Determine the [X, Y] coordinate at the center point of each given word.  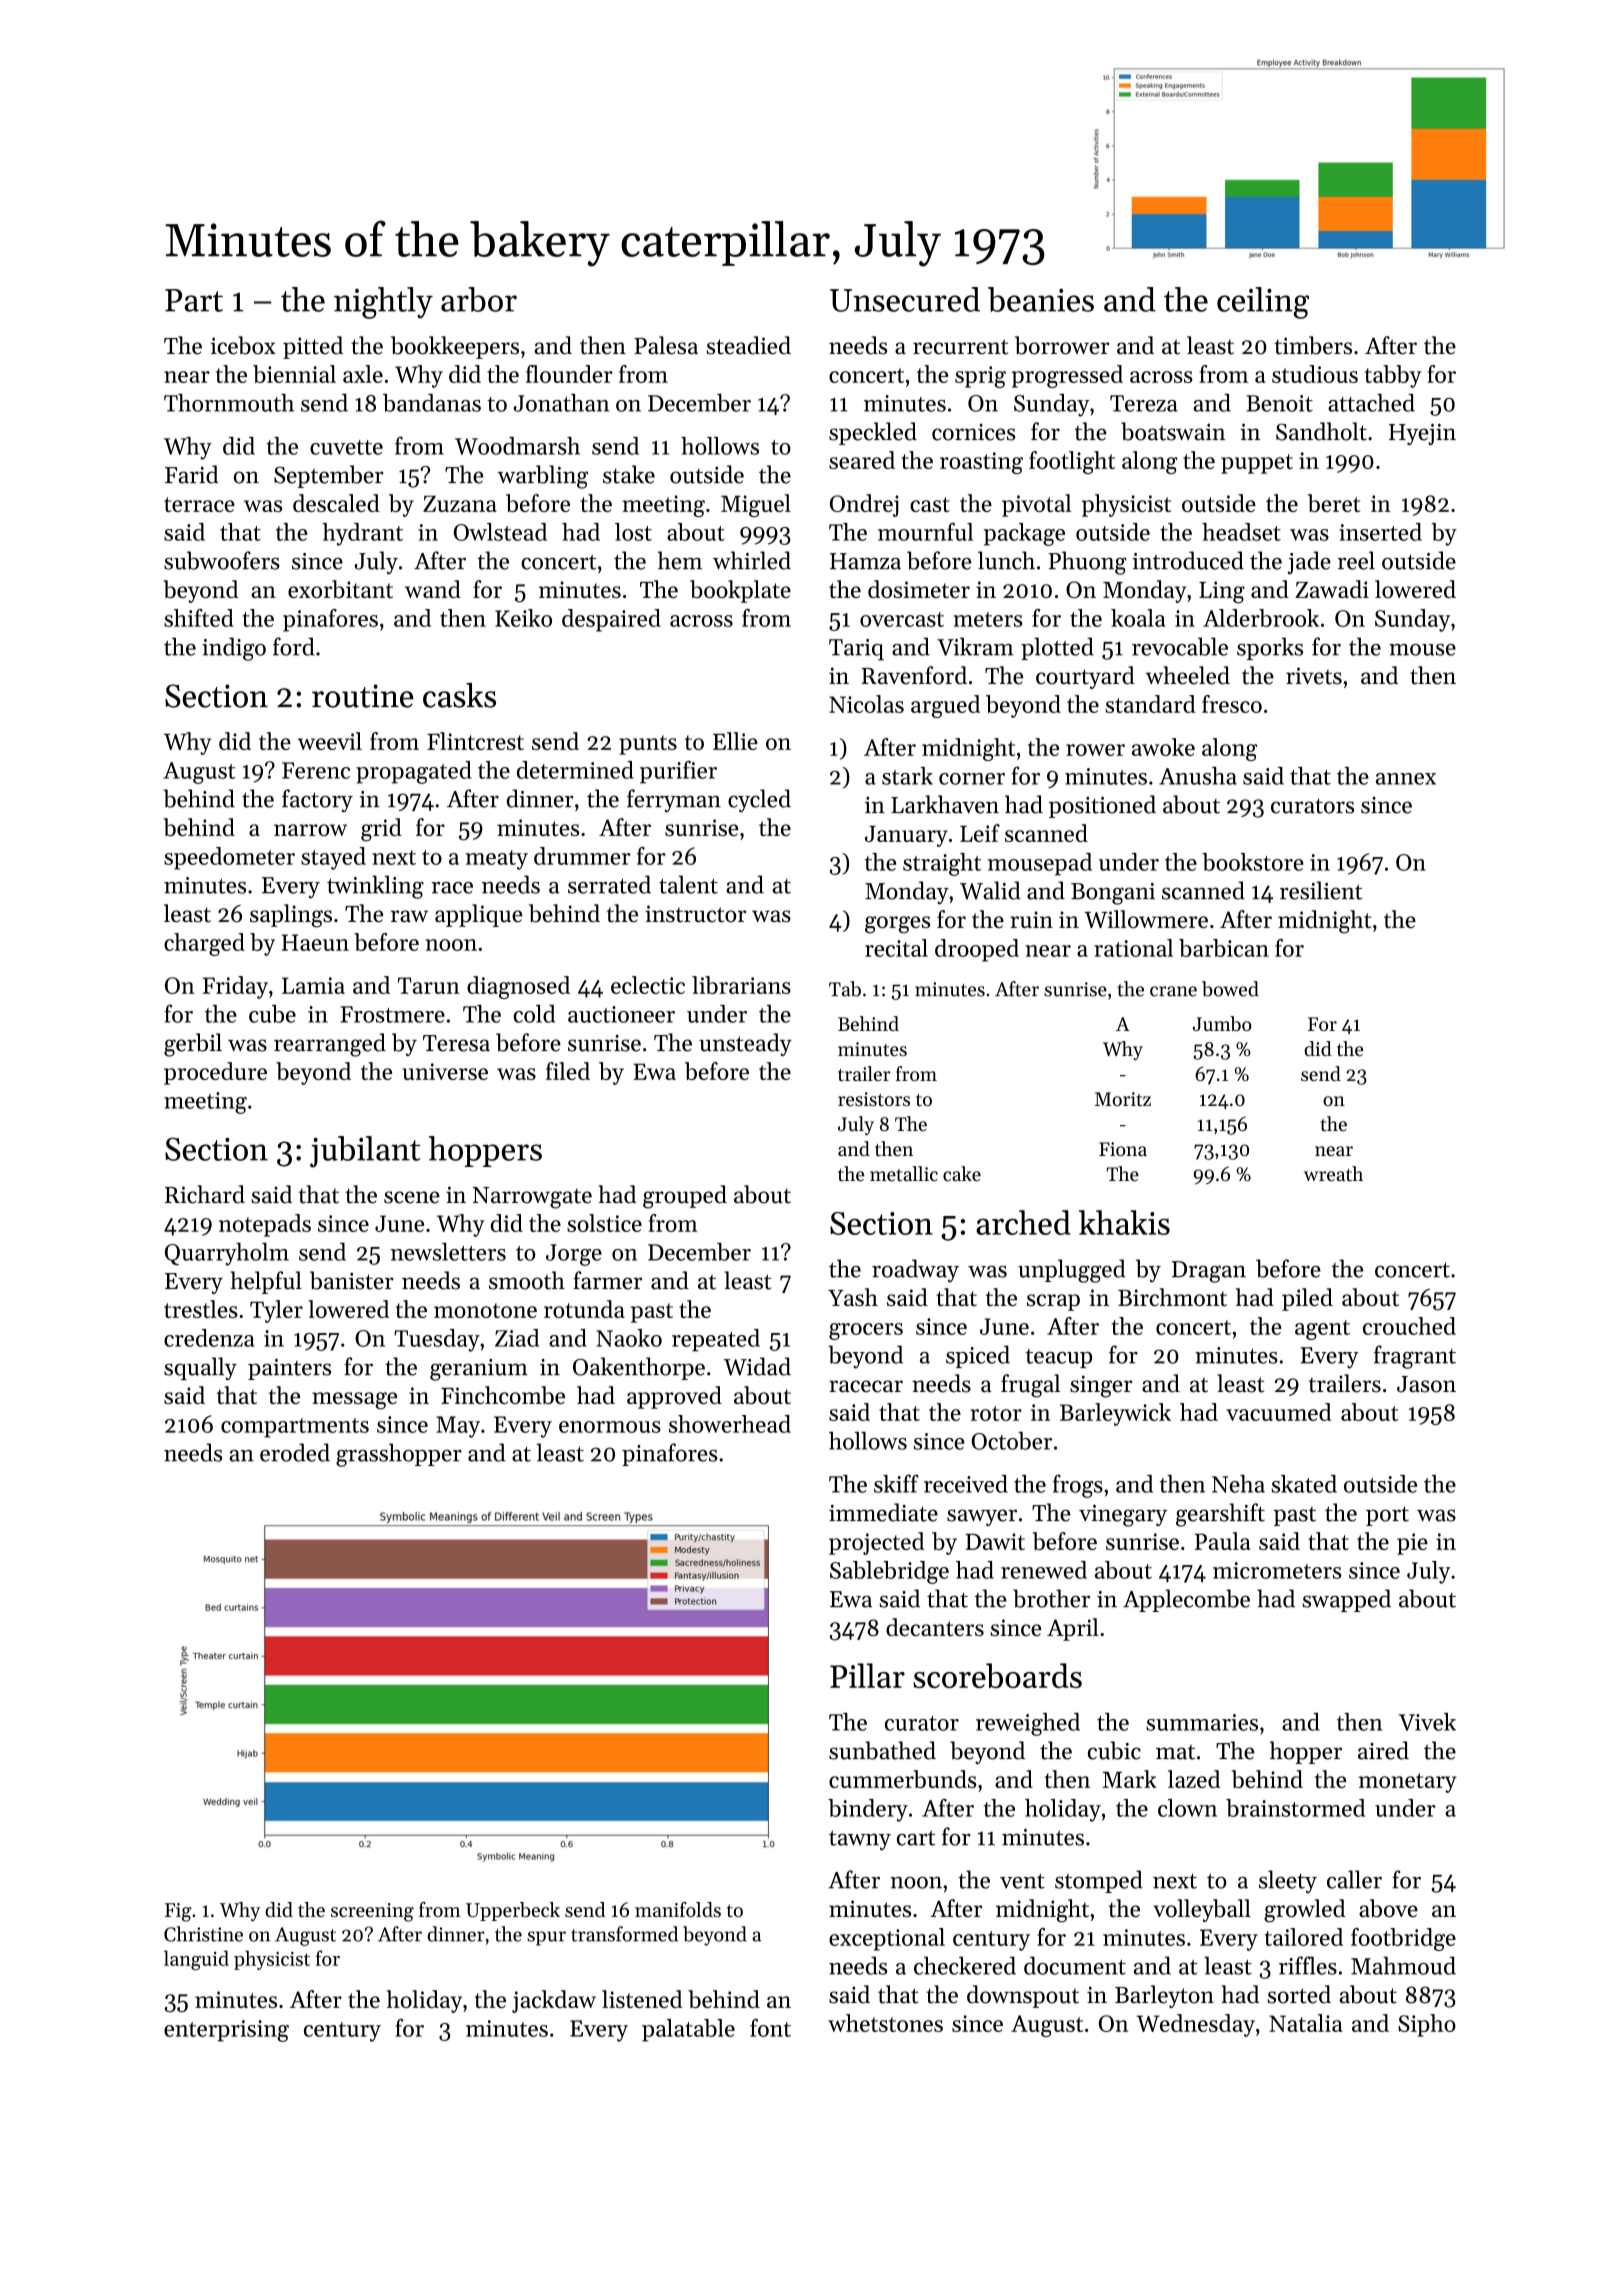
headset [1241, 532]
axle [363, 374]
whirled [752, 560]
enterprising [226, 2031]
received [966, 1484]
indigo [234, 649]
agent [1322, 1330]
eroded [295, 1452]
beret [1334, 503]
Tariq [856, 650]
